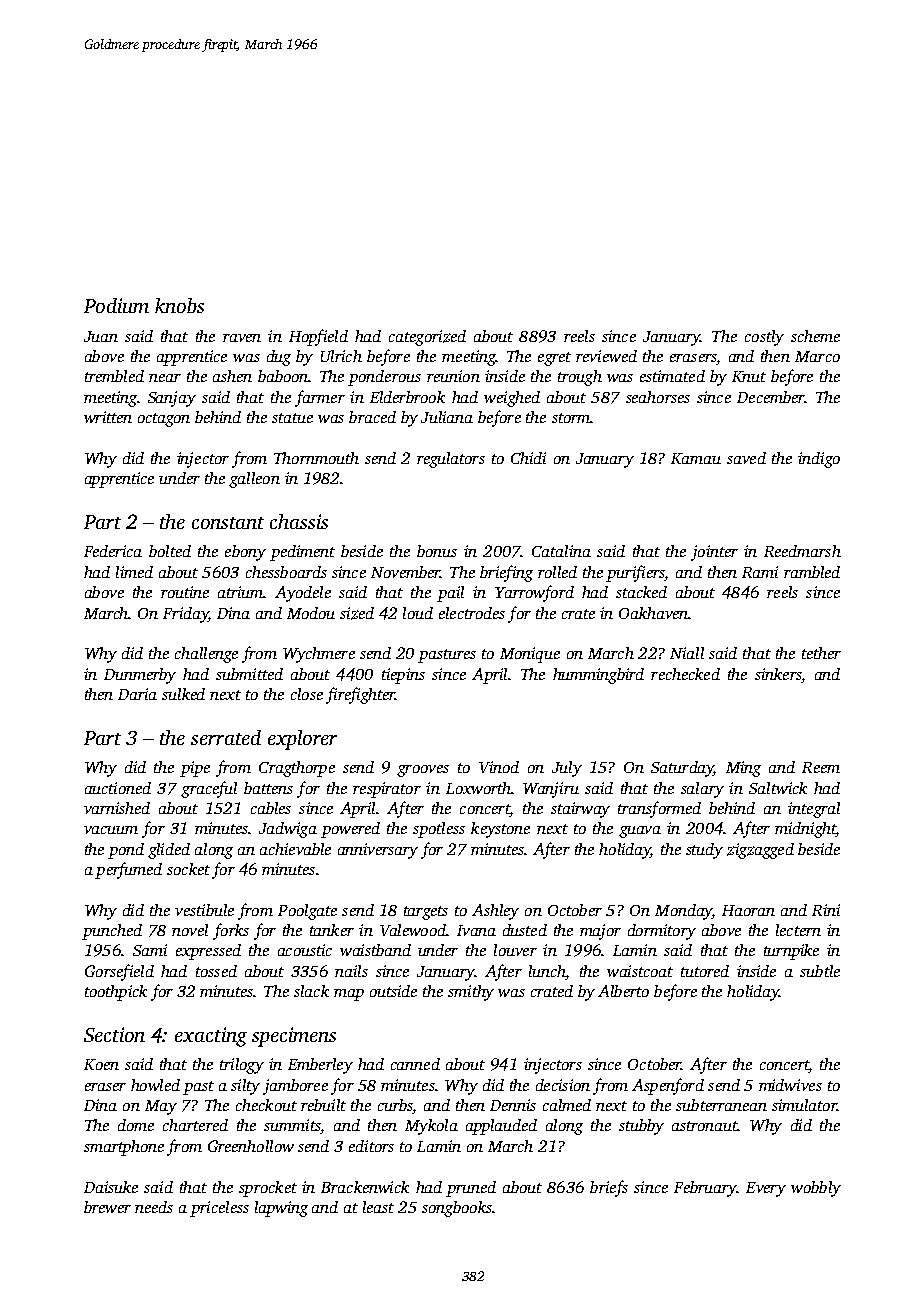 The width and height of the document is (924, 1314). Describe the element at coordinates (403, 676) in the document. I see `tiepins` at that location.
